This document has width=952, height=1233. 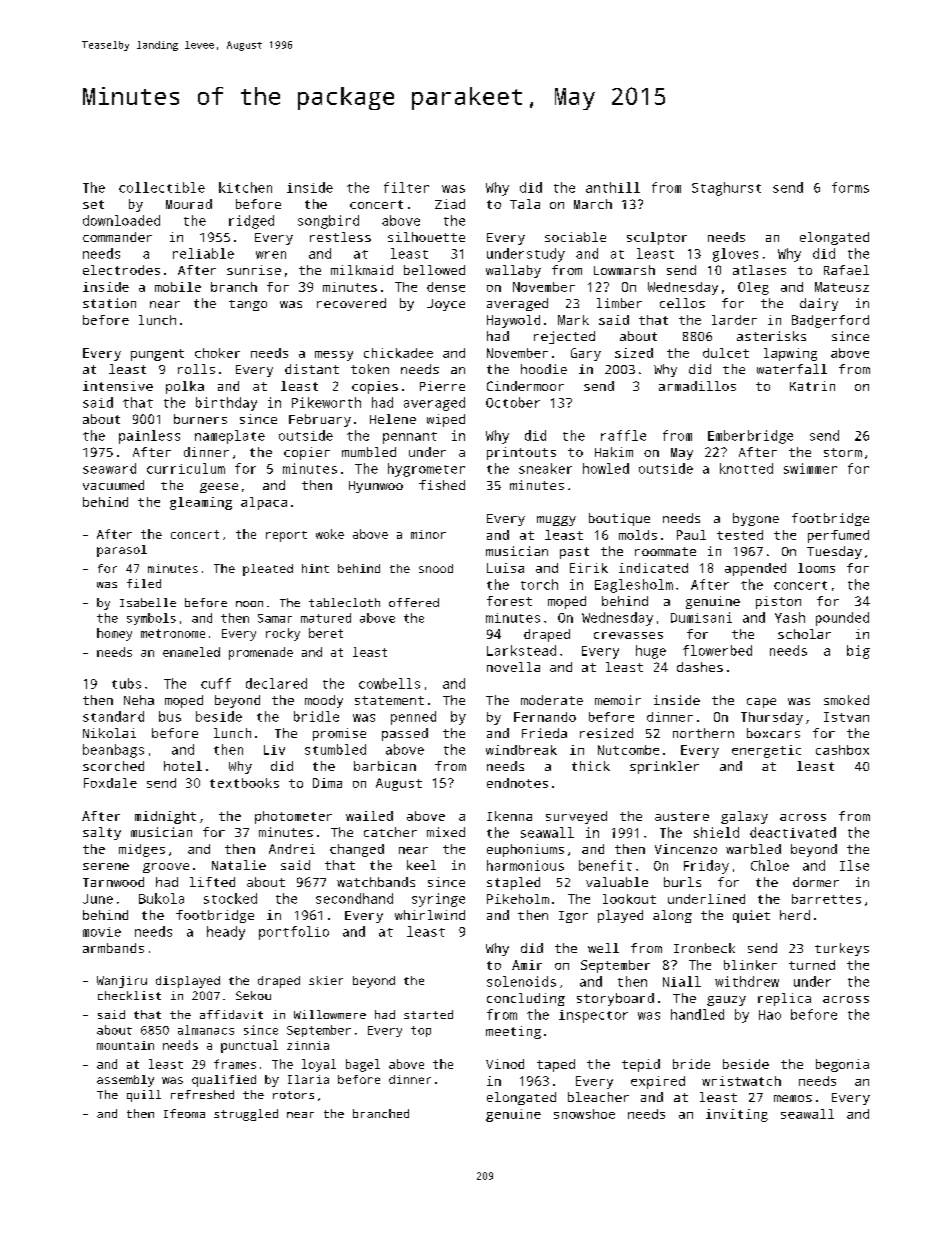 What do you see at coordinates (125, 1081) in the document?
I see `assembly` at bounding box center [125, 1081].
